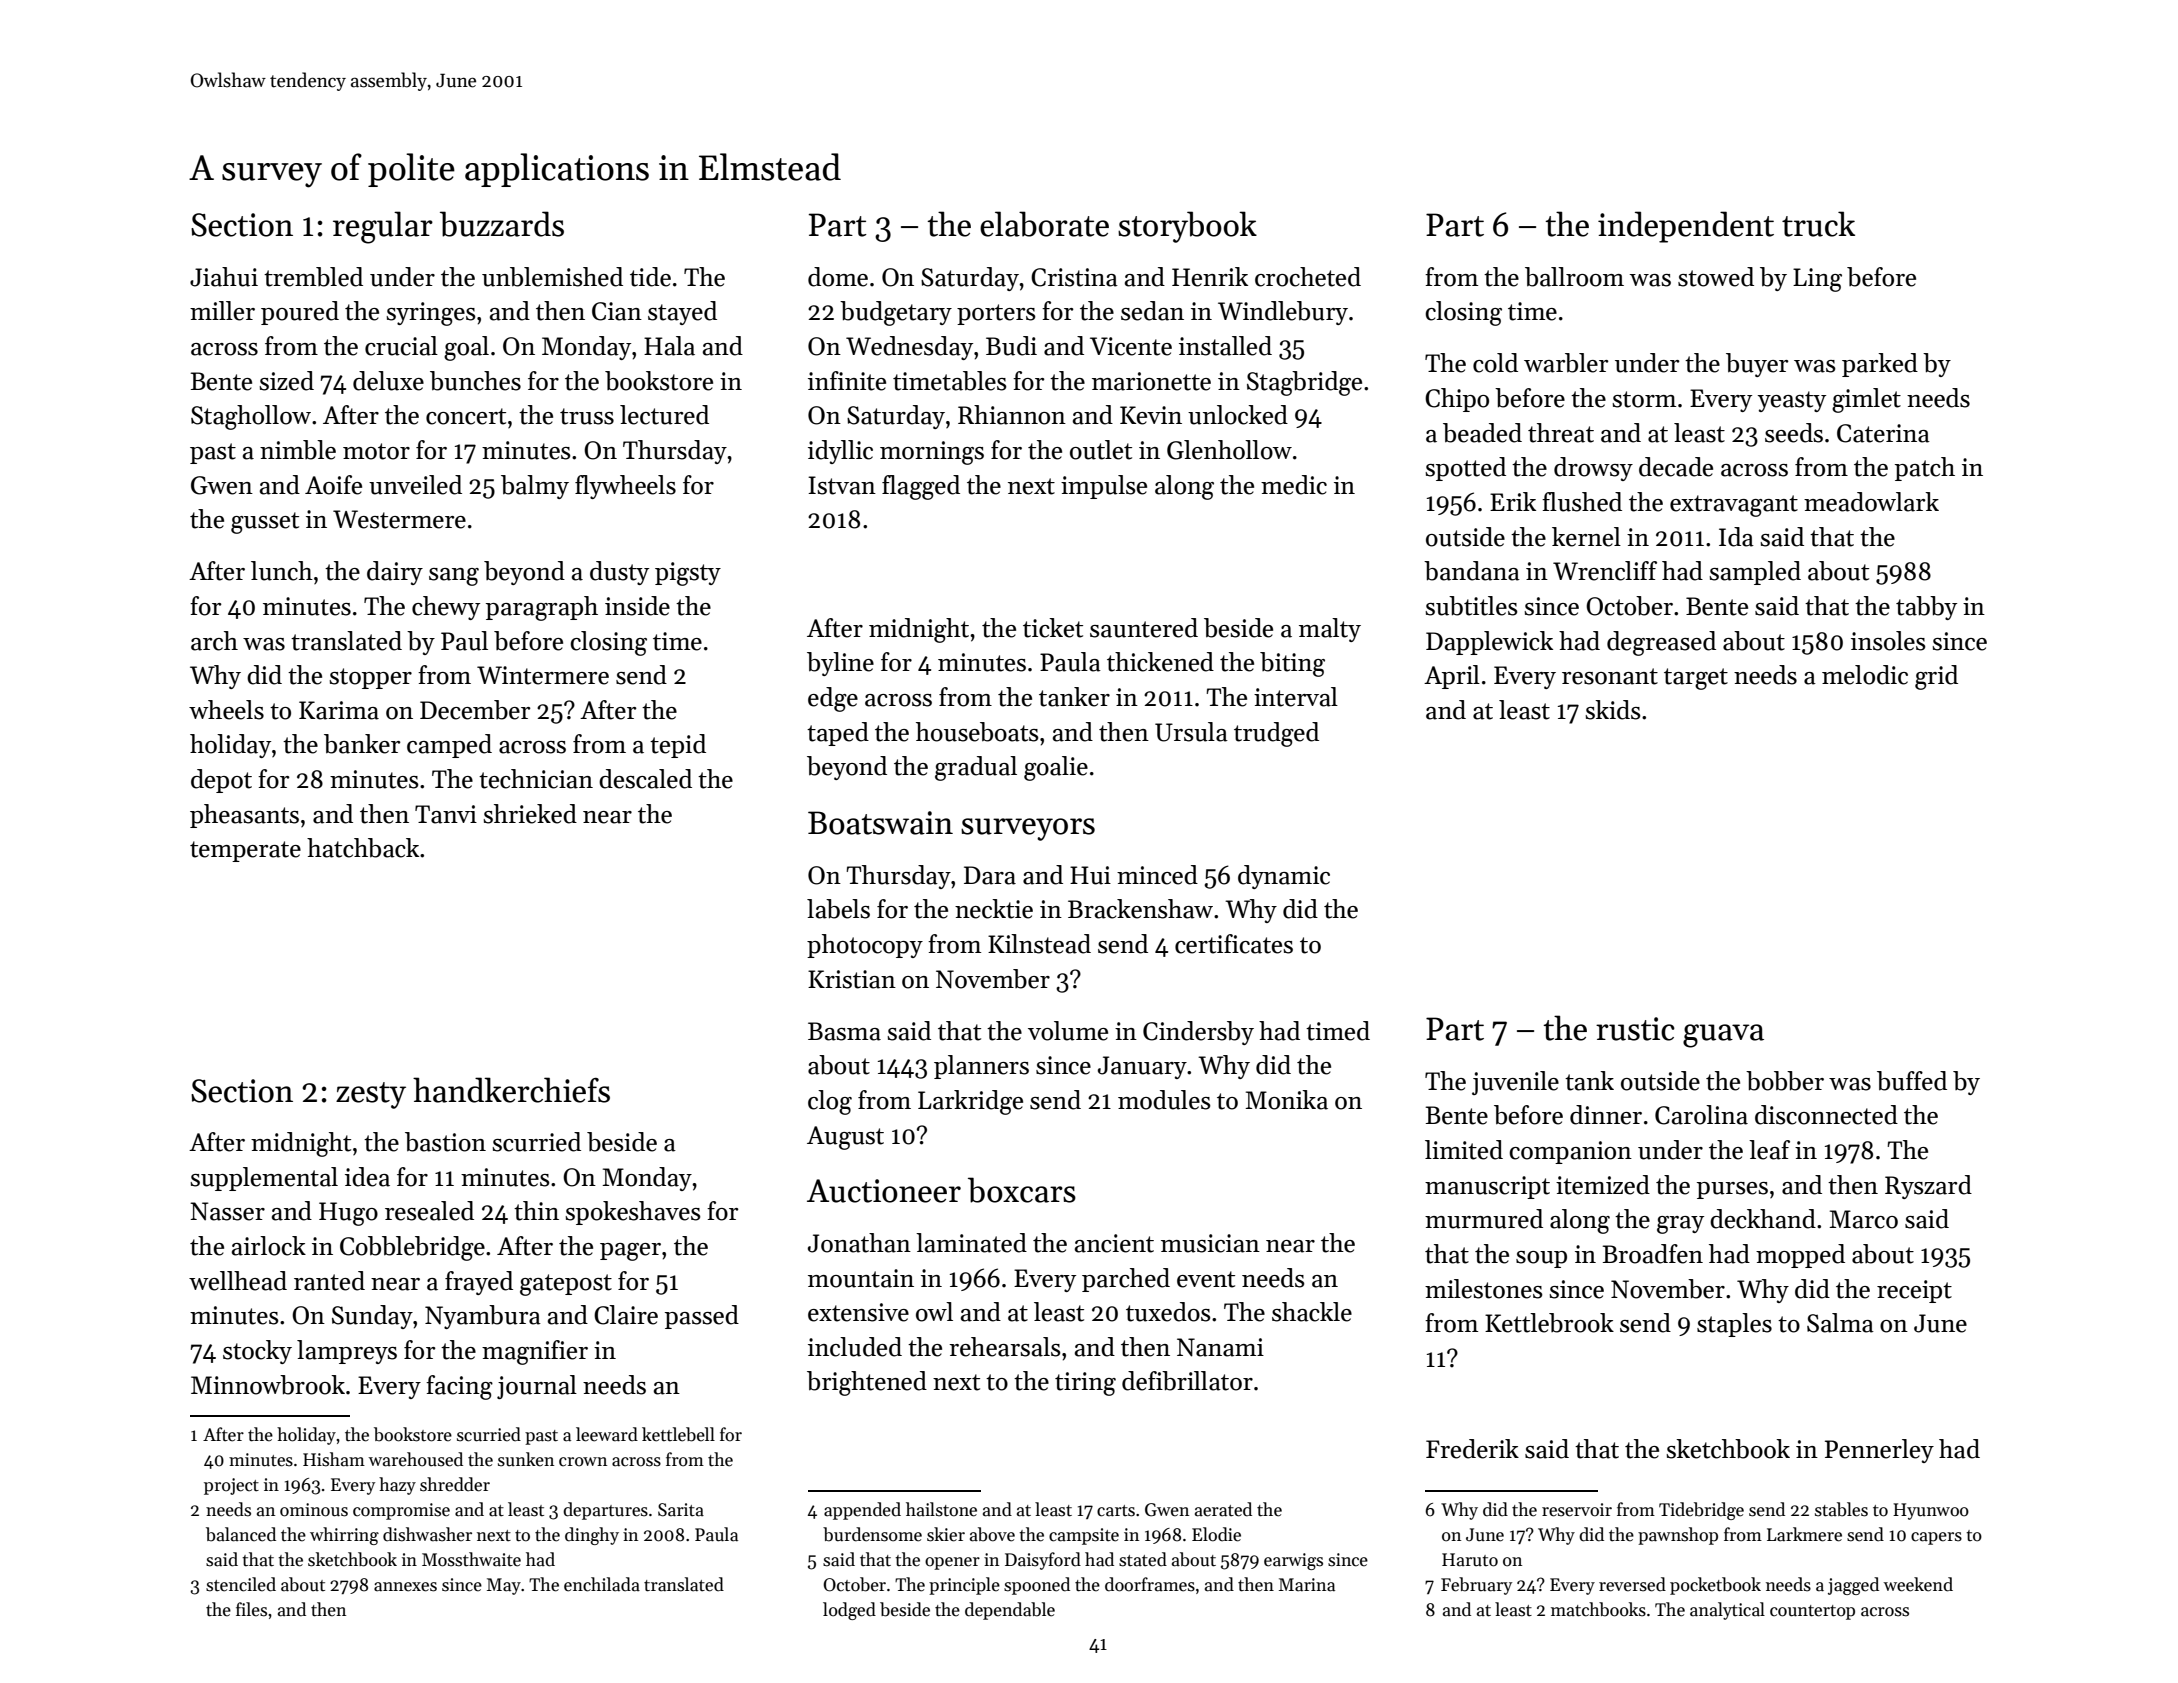 The height and width of the document is (1683, 2178). I want to click on enchilada, so click(602, 1584).
